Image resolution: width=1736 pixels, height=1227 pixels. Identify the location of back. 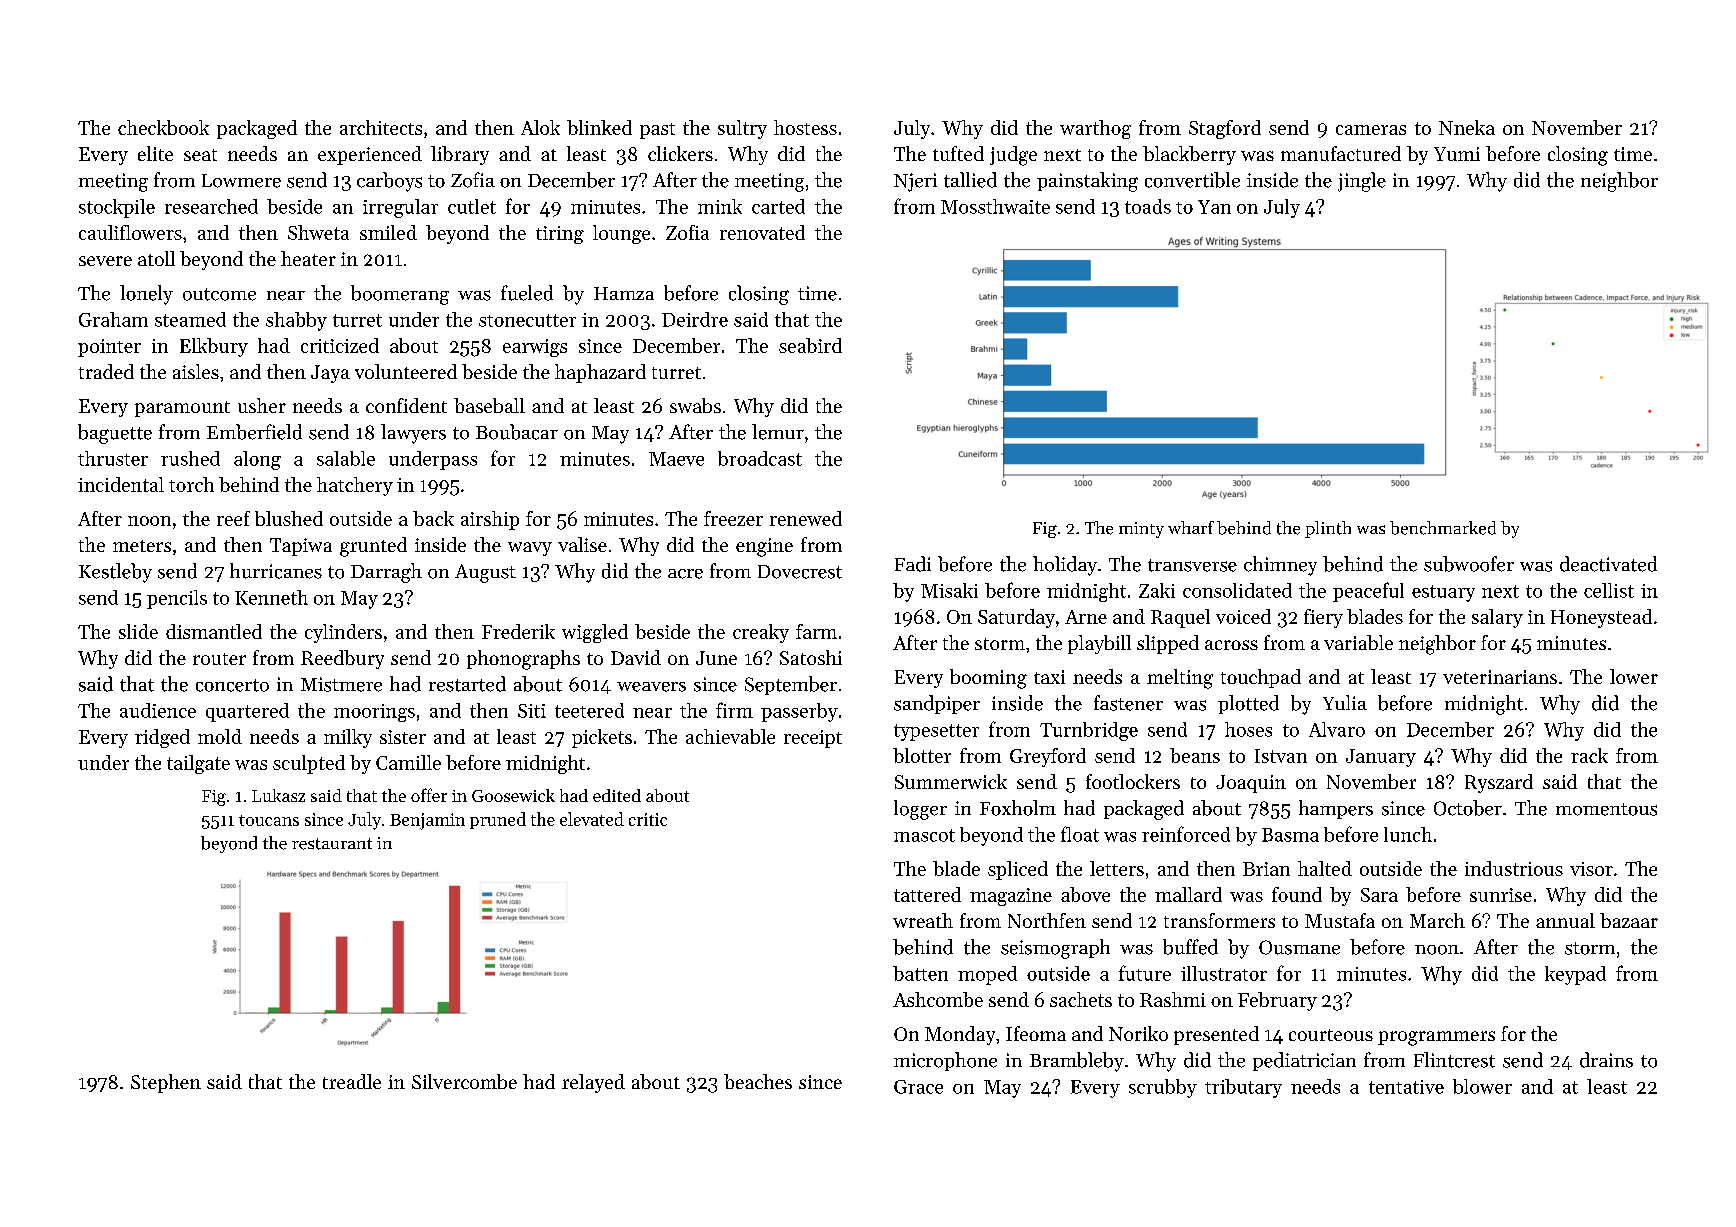
(433, 518).
